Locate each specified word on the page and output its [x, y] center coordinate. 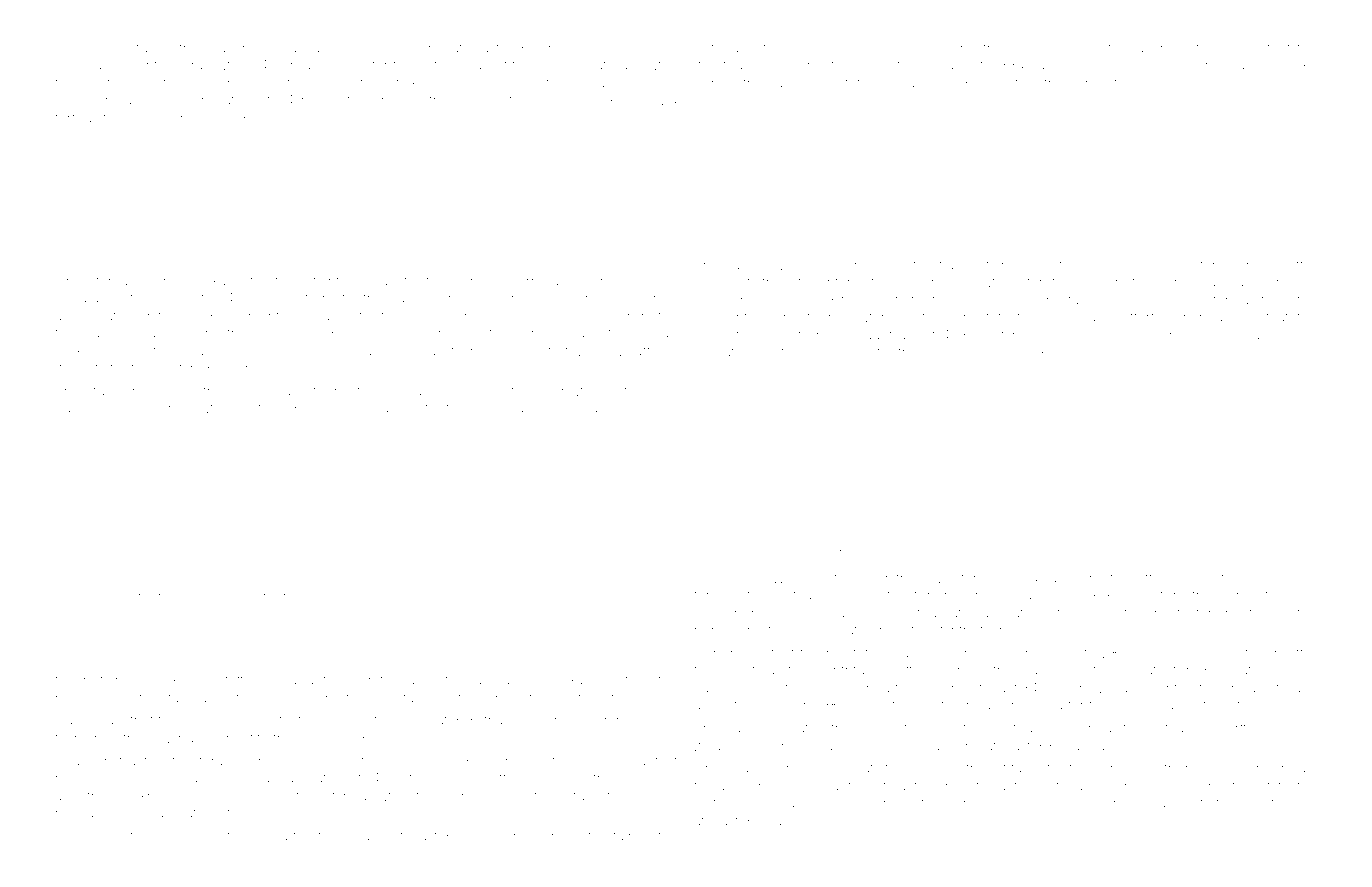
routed [138, 597]
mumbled [894, 48]
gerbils [543, 585]
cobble [285, 351]
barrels [553, 48]
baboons [844, 352]
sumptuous [135, 49]
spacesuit [200, 837]
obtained [624, 836]
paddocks [1150, 553]
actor [1027, 283]
